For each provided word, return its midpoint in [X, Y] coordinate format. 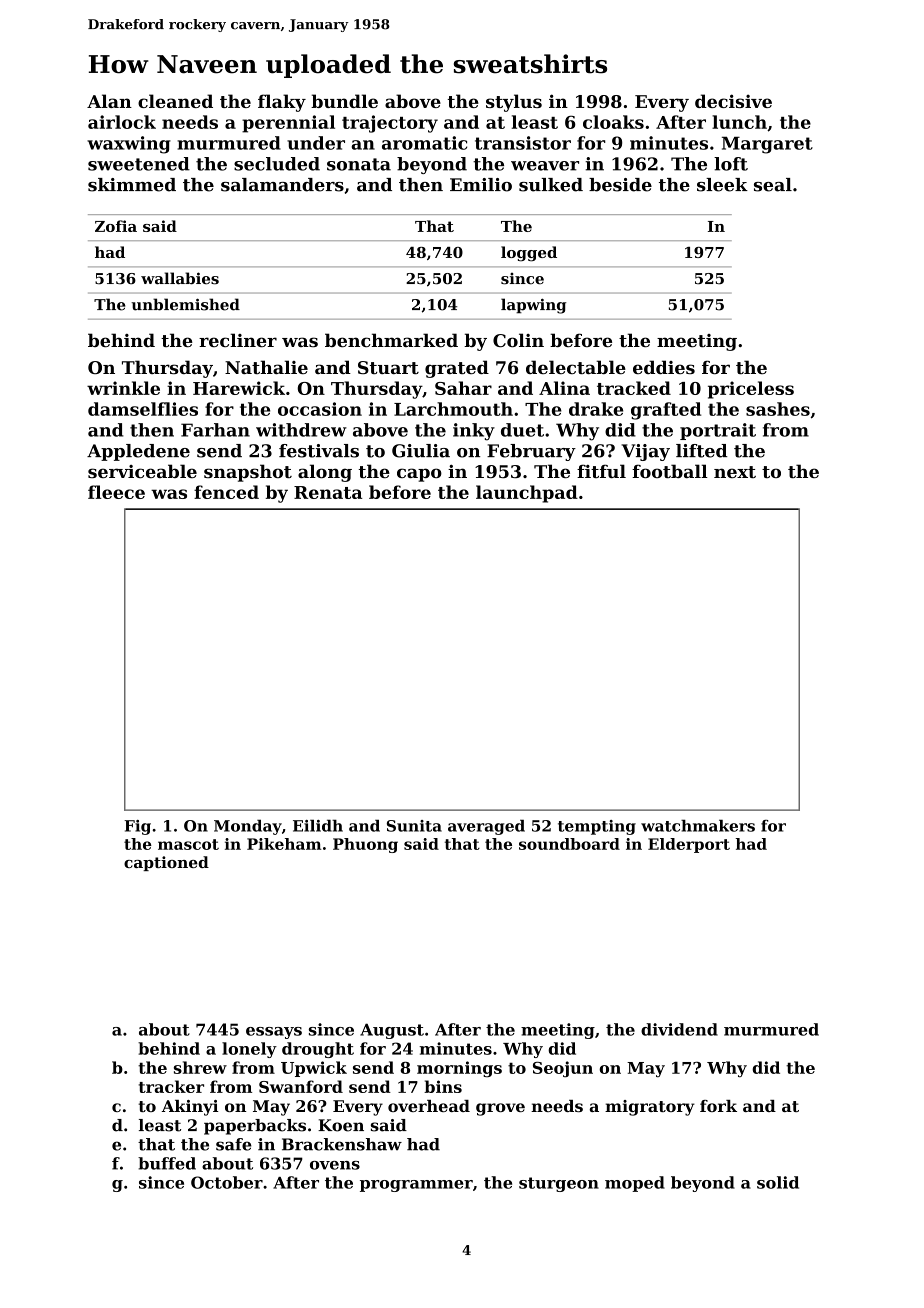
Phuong [365, 845]
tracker [171, 1086]
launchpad [527, 494]
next [735, 472]
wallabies [180, 278]
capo [419, 475]
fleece [116, 492]
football [670, 471]
